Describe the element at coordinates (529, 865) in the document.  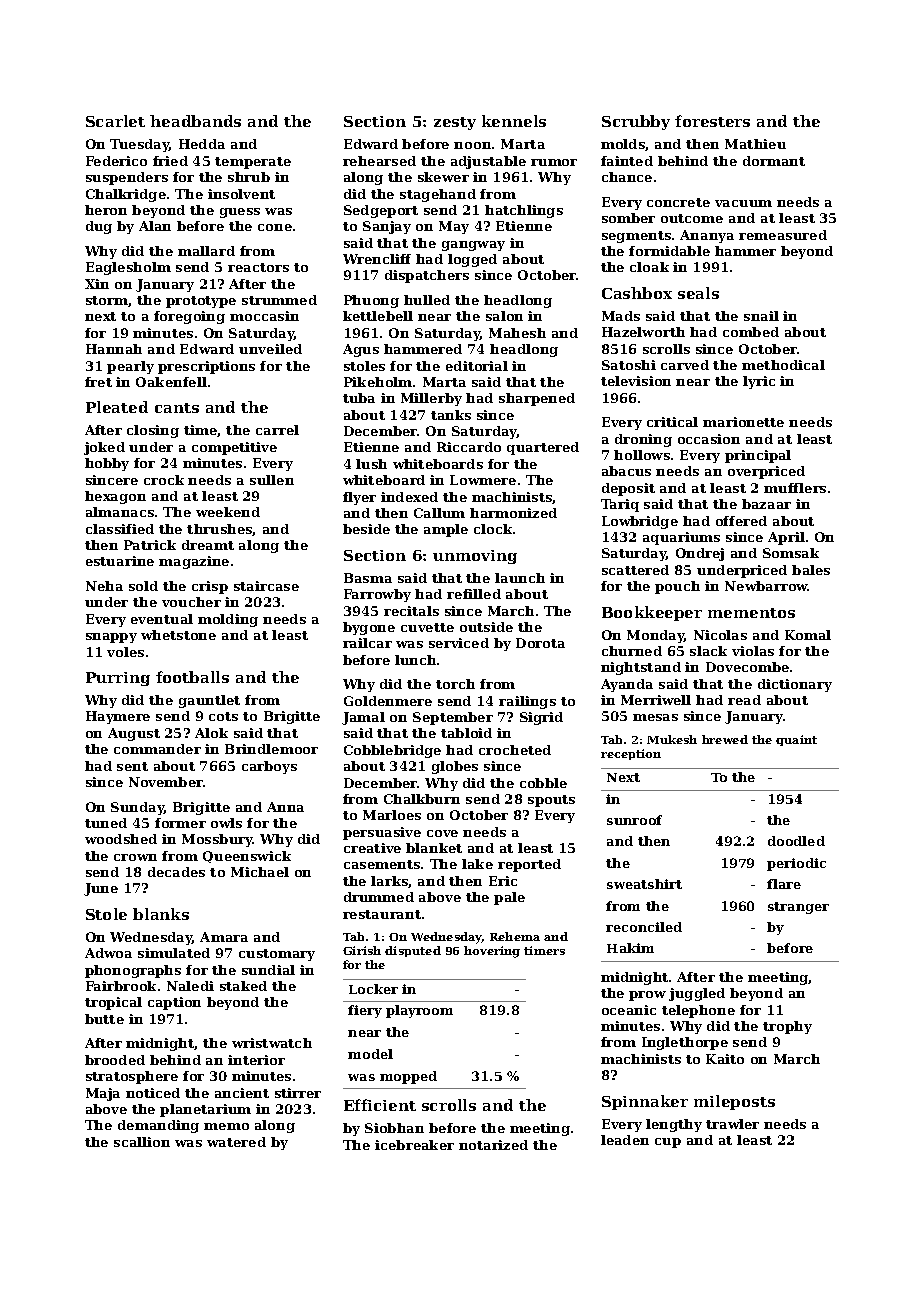
I see `reported` at that location.
